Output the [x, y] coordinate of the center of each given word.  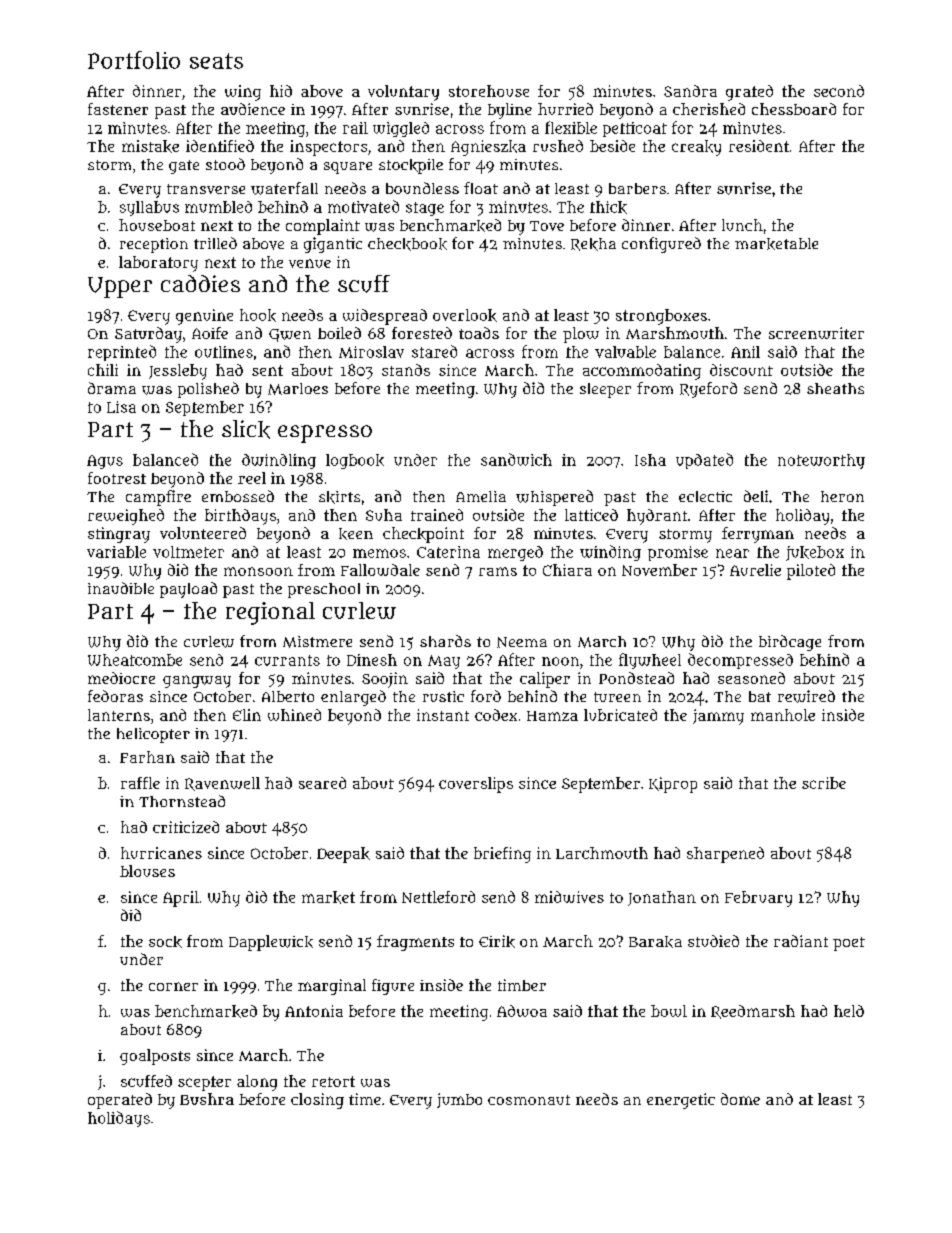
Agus [105, 462]
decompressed [740, 661]
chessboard [794, 109]
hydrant [657, 517]
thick [608, 207]
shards [445, 641]
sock [165, 942]
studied [713, 941]
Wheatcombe [135, 660]
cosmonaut [529, 1100]
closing [317, 1101]
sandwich [516, 459]
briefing [502, 855]
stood [225, 164]
